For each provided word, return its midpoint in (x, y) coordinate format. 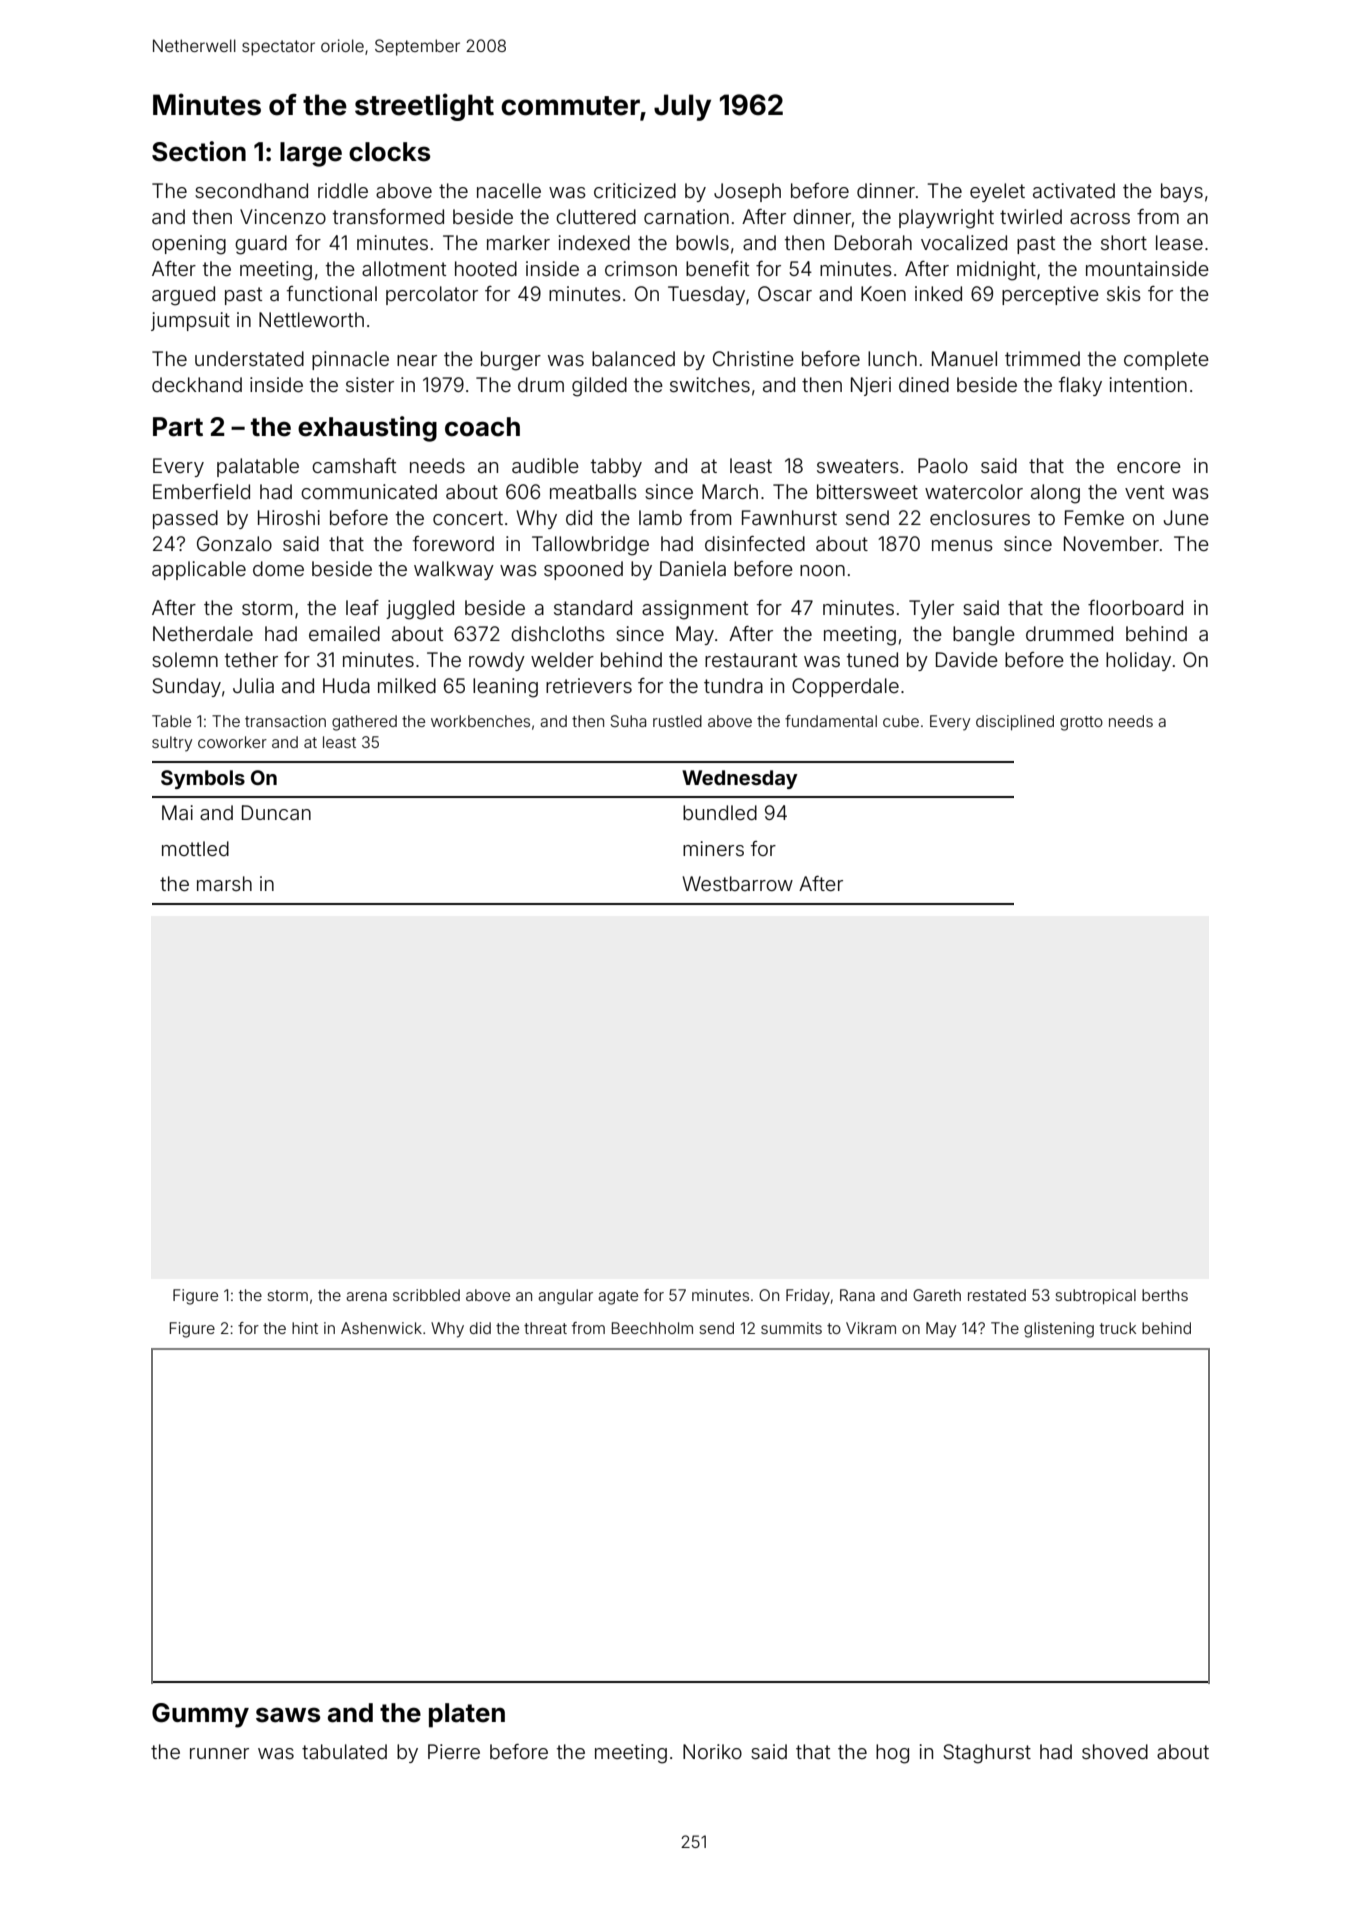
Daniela (693, 568)
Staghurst (987, 1754)
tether (251, 659)
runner (219, 1753)
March (730, 491)
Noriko (712, 1751)
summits (791, 1328)
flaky (1080, 386)
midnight (996, 271)
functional (332, 293)
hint (305, 1328)
